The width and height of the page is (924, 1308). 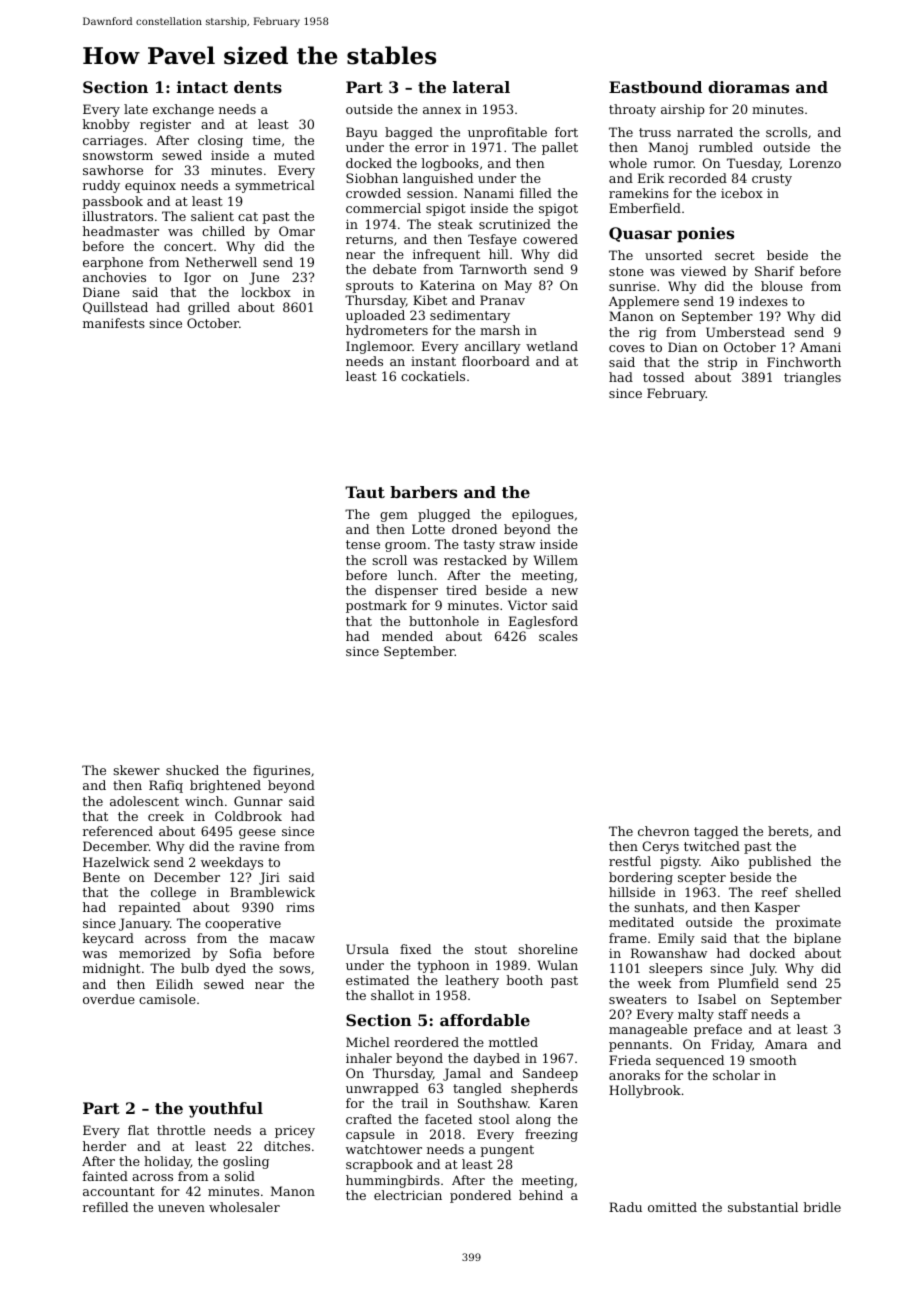 I want to click on solid, so click(x=240, y=1176).
